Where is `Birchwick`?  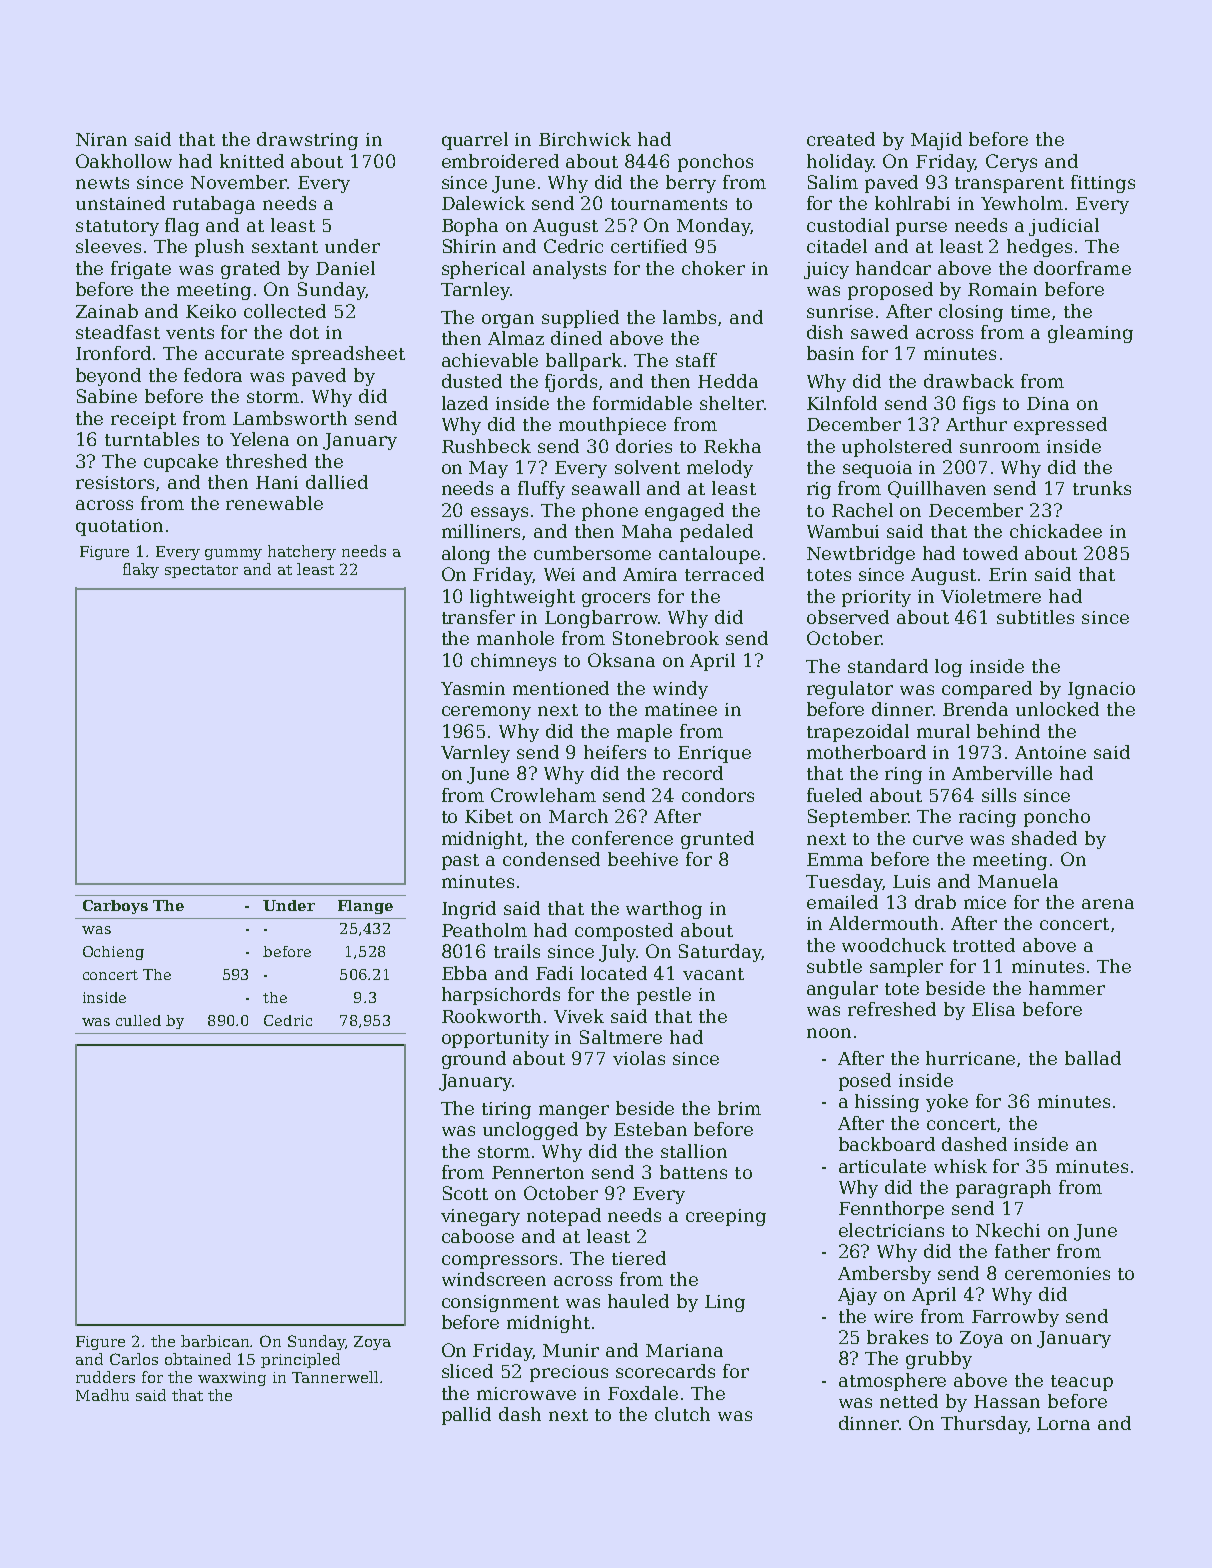
Birchwick is located at coordinates (585, 139).
